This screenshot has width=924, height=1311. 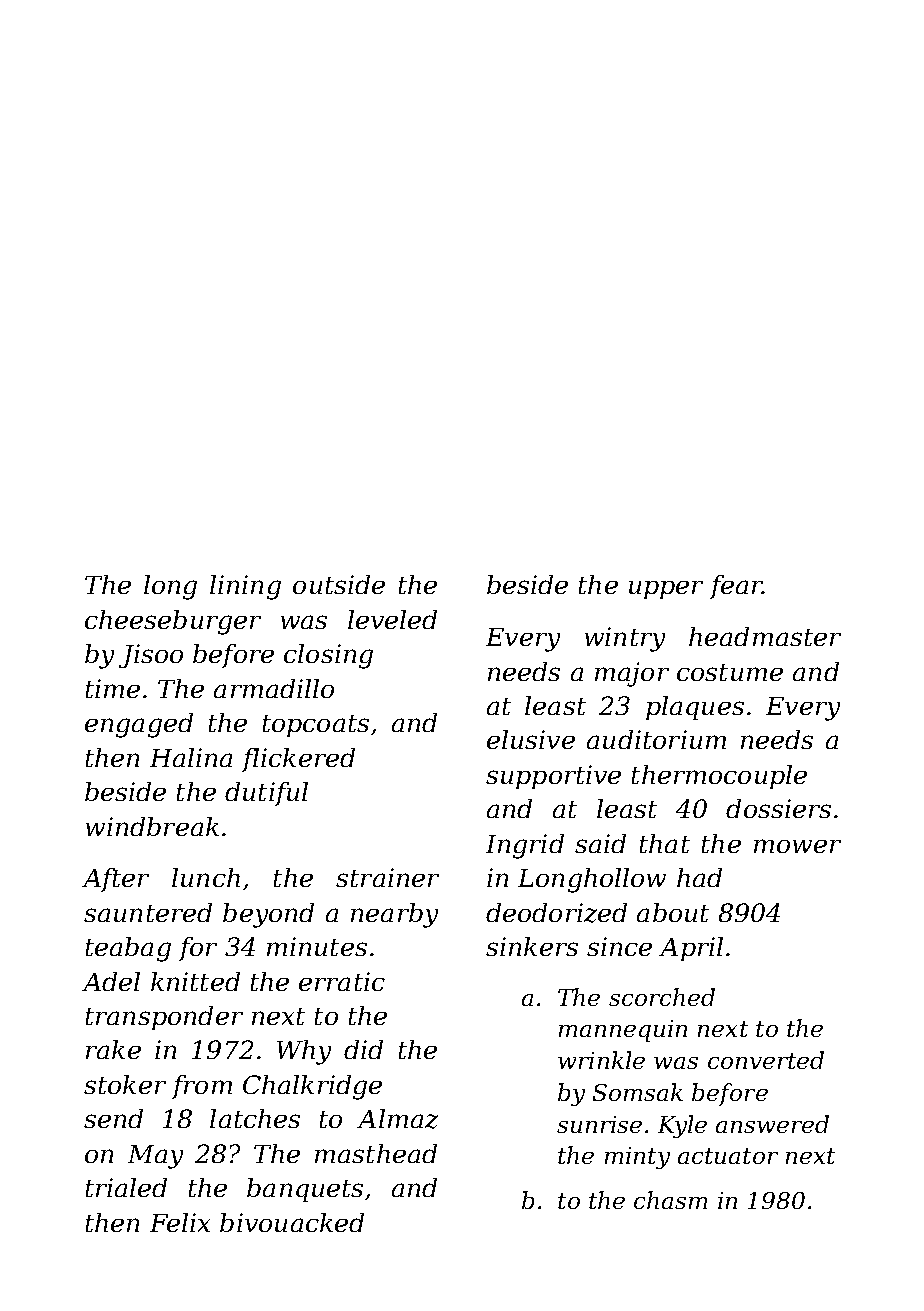 What do you see at coordinates (736, 587) in the screenshot?
I see `fear` at bounding box center [736, 587].
